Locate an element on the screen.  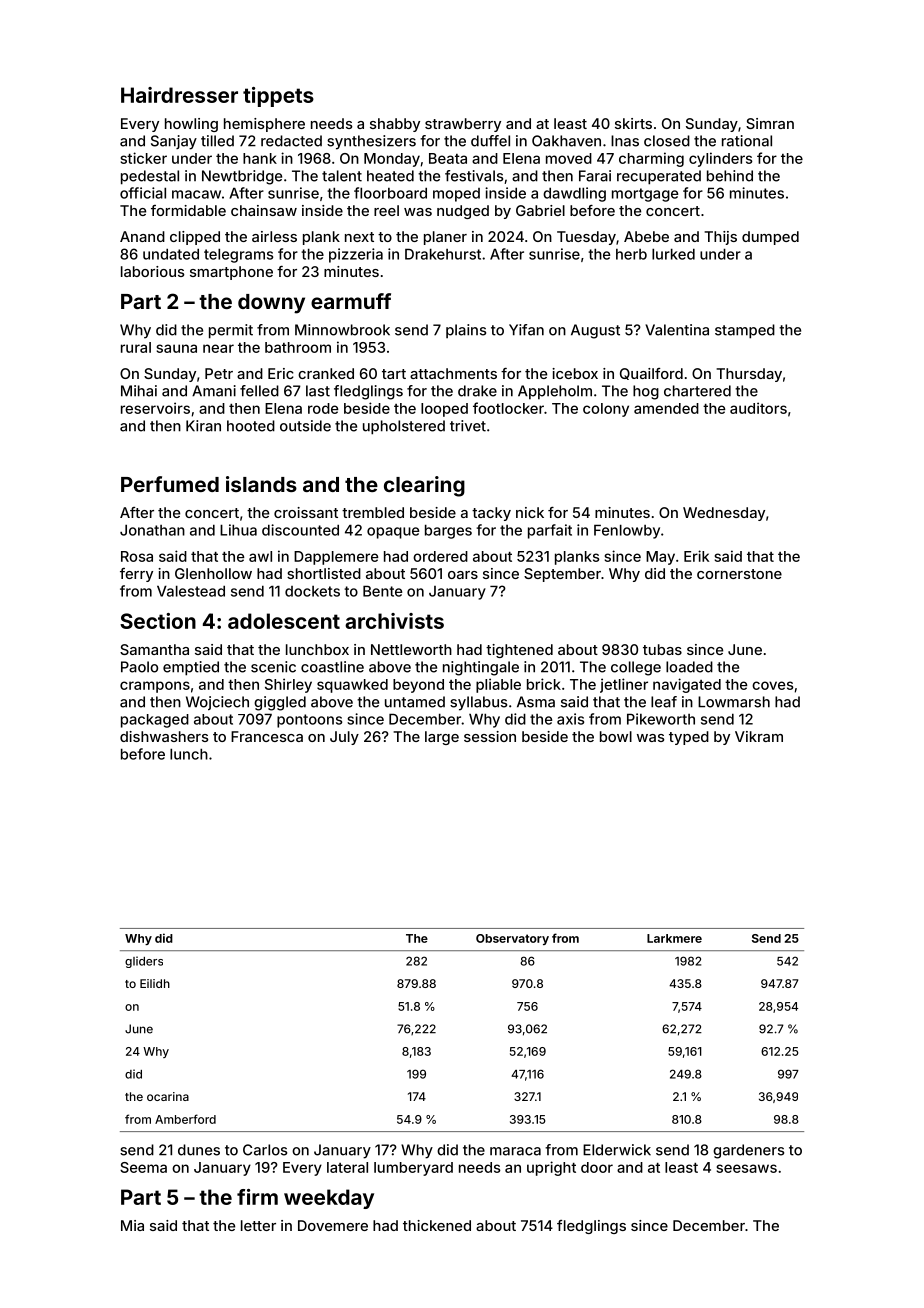
skirts is located at coordinates (633, 123).
